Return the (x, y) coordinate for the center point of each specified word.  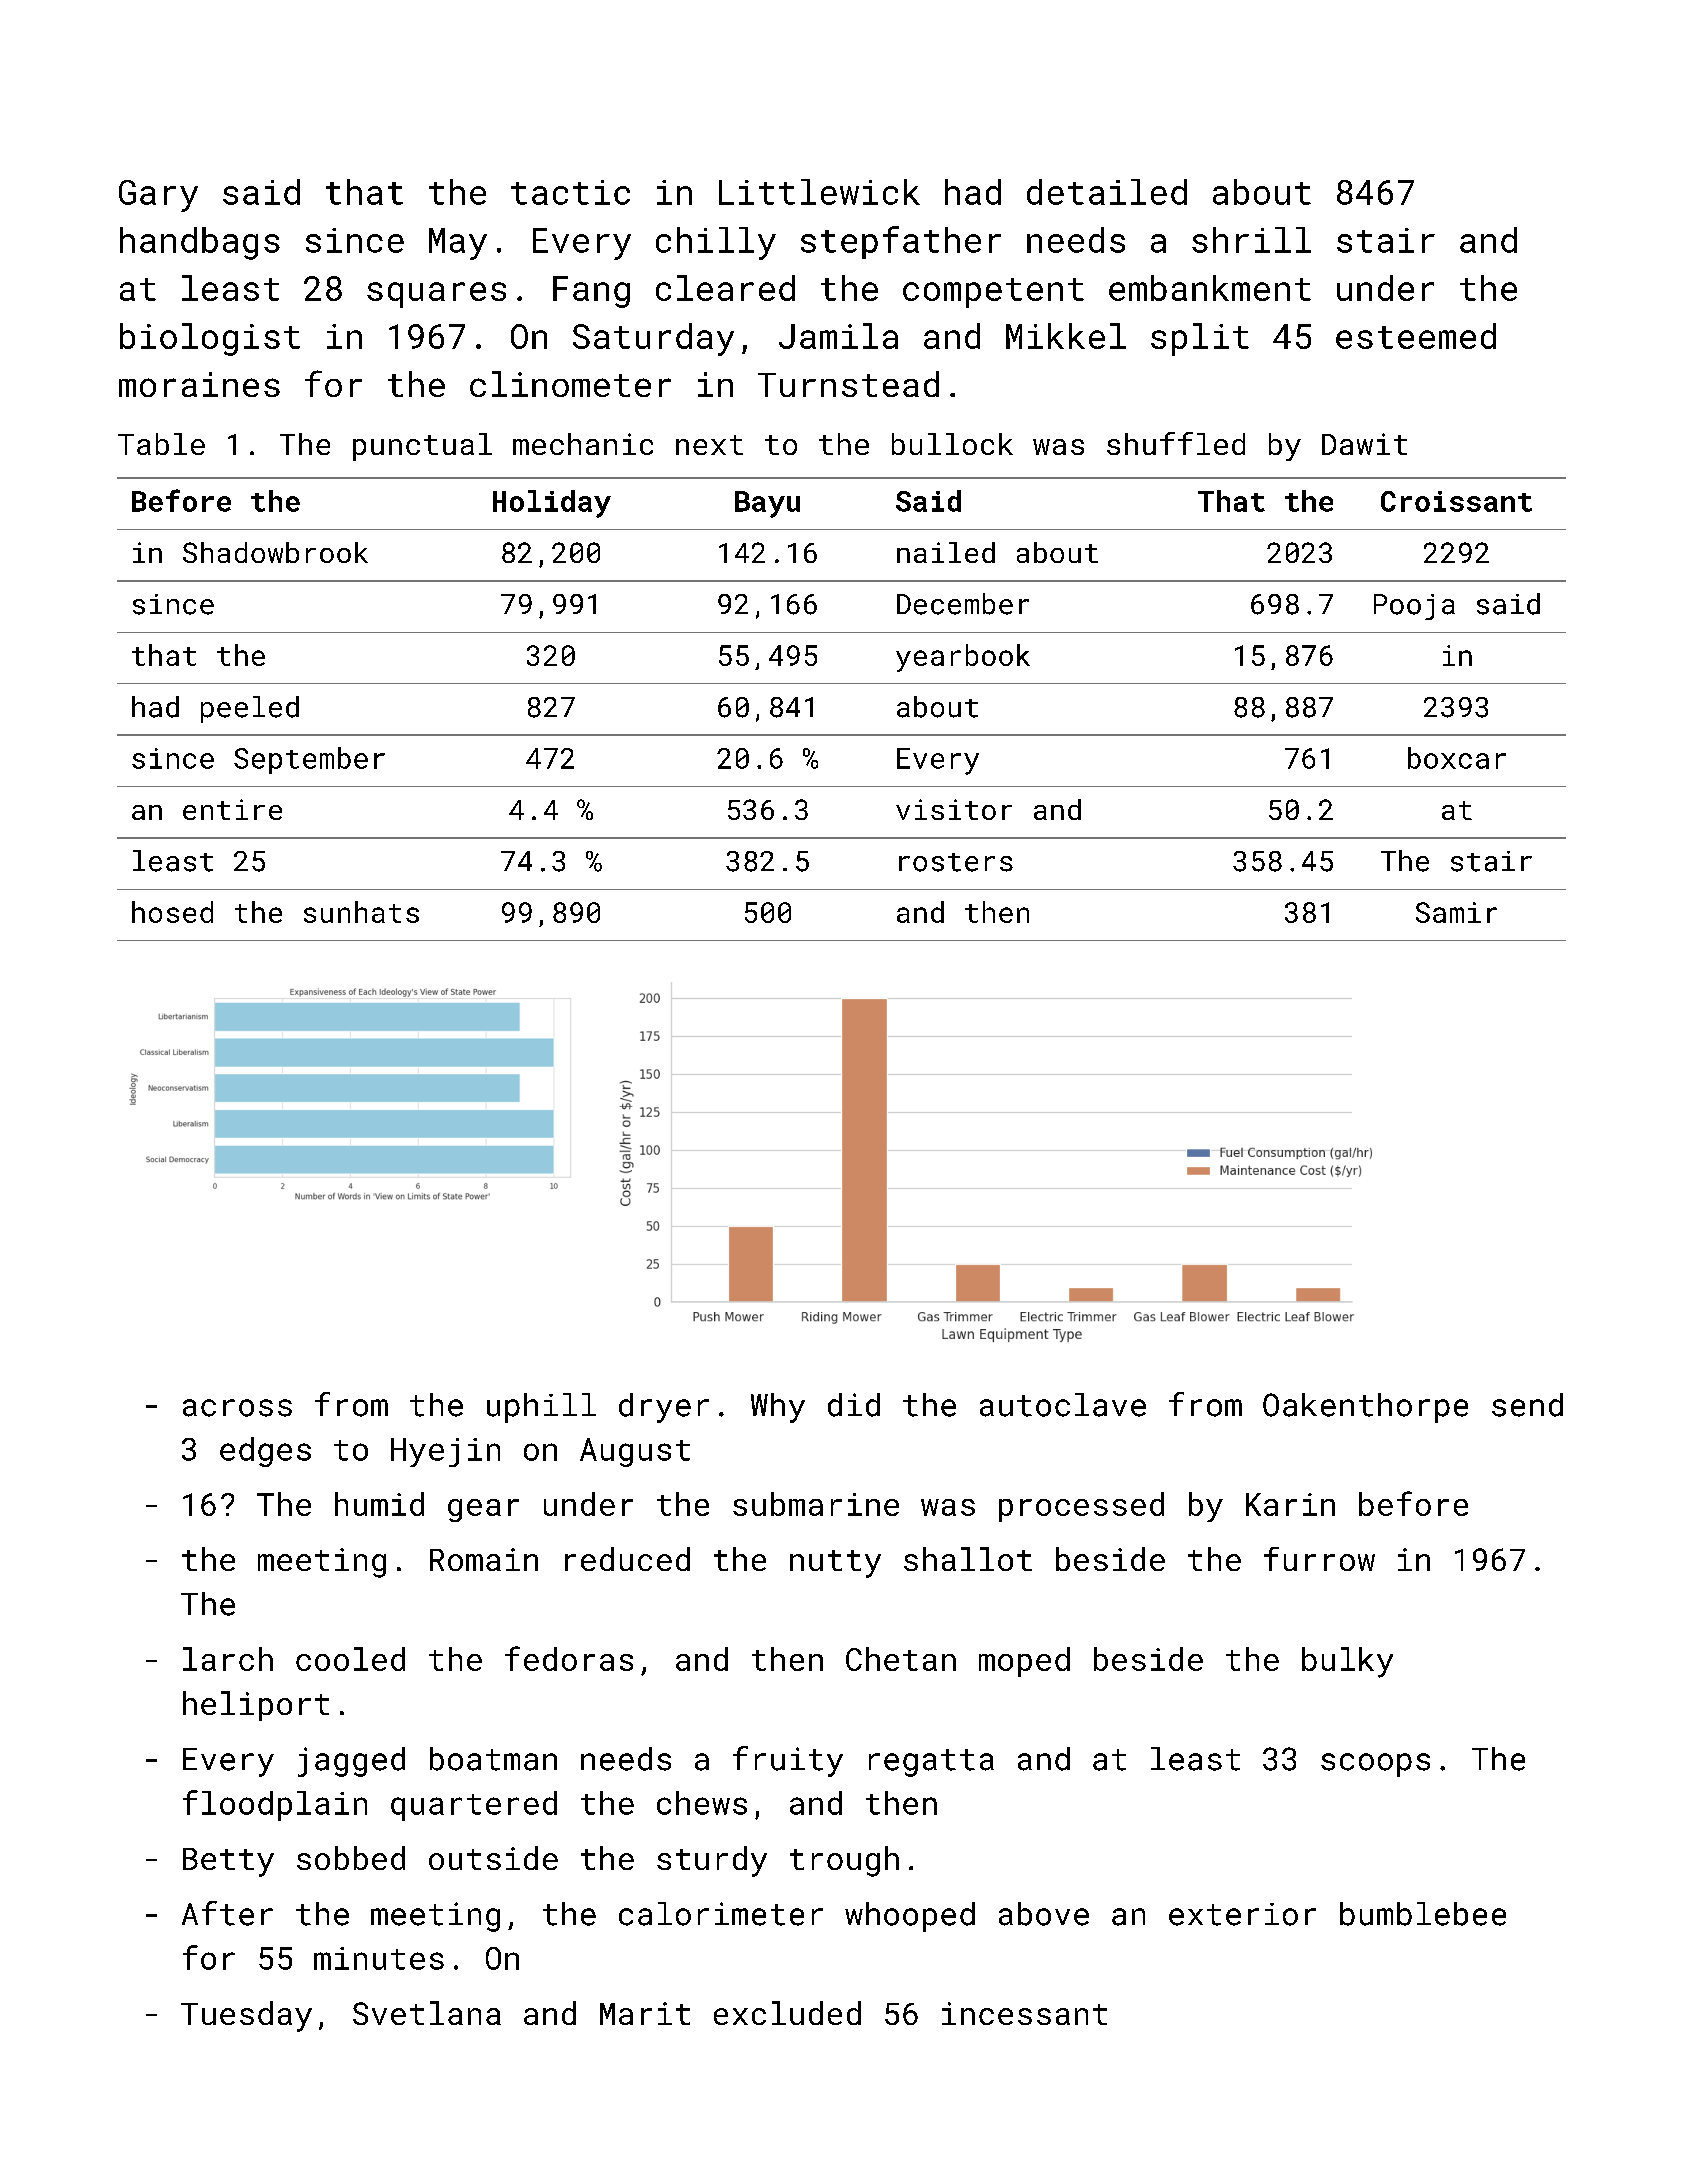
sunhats (361, 912)
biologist (210, 339)
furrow (1319, 1559)
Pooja (1414, 607)
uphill (541, 1408)
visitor (954, 809)
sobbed (351, 1858)
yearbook (963, 658)
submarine (816, 1504)
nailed (946, 552)
